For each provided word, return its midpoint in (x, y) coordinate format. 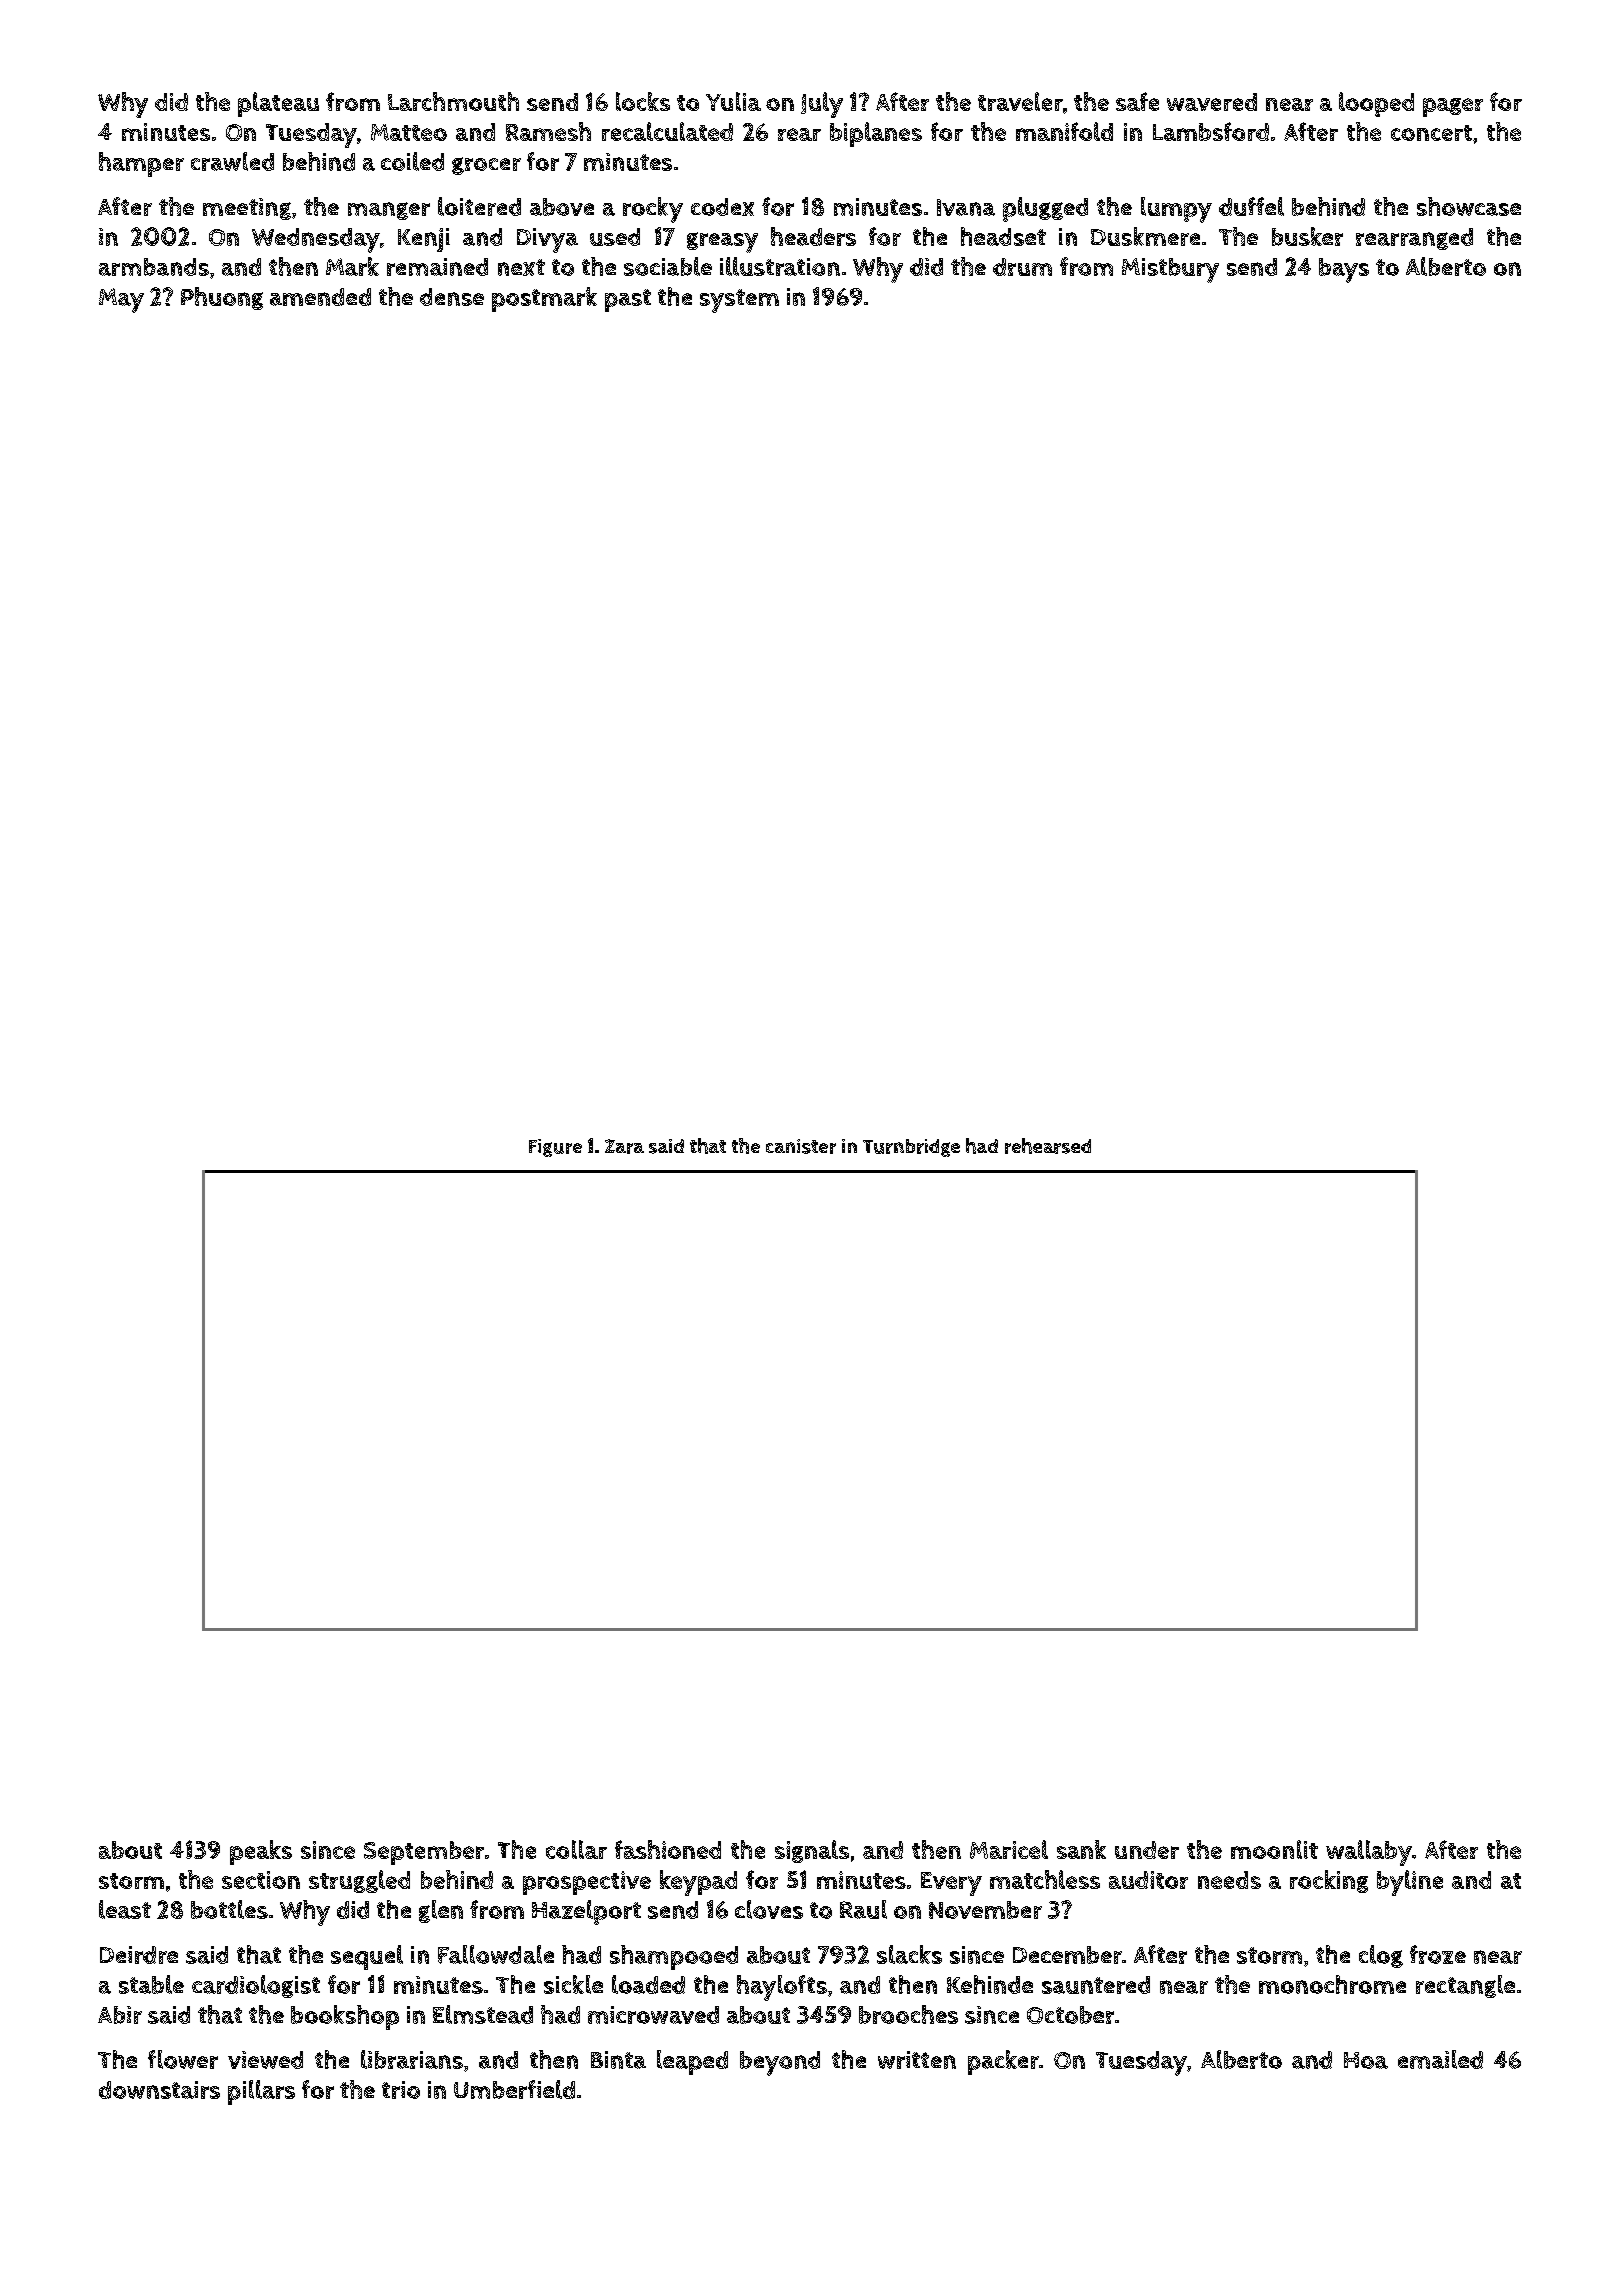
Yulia (733, 101)
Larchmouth (453, 101)
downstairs (159, 2090)
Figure (555, 1148)
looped (1376, 104)
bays (1344, 270)
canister (801, 1146)
